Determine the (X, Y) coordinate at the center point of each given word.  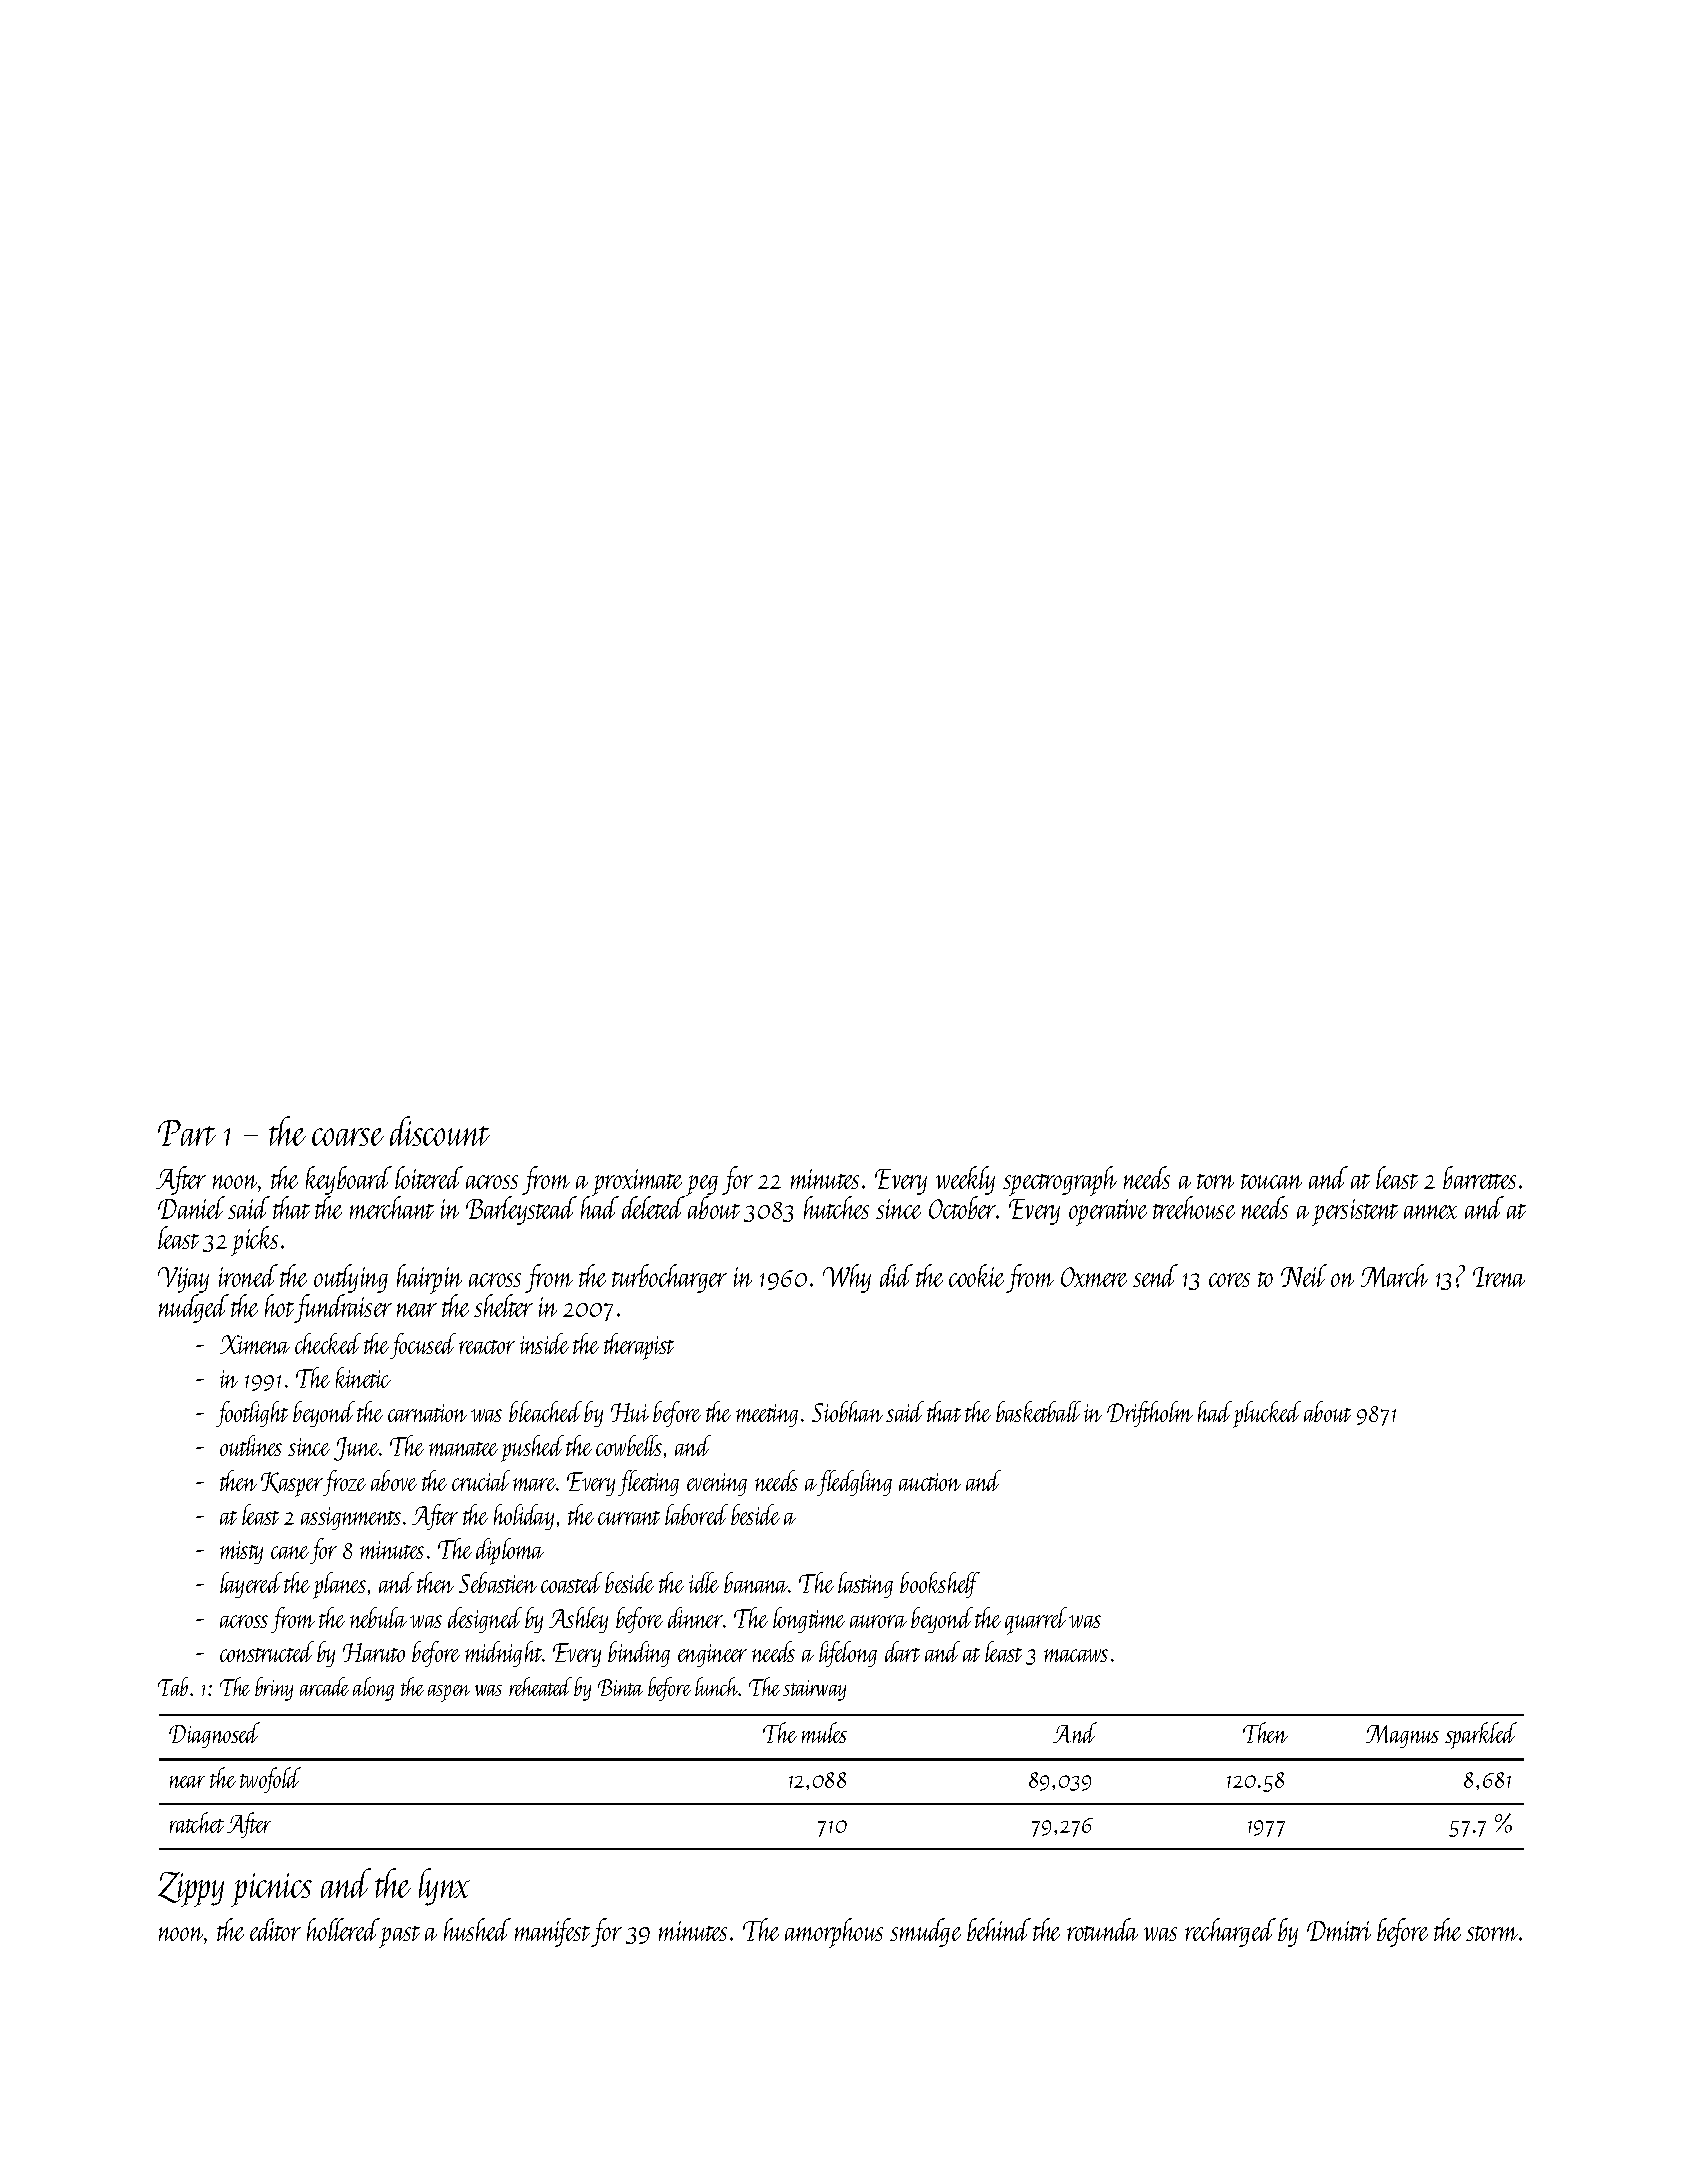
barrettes (1479, 1177)
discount (440, 1131)
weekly (965, 1180)
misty (241, 1552)
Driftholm (1150, 1414)
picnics (271, 1890)
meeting (767, 1415)
